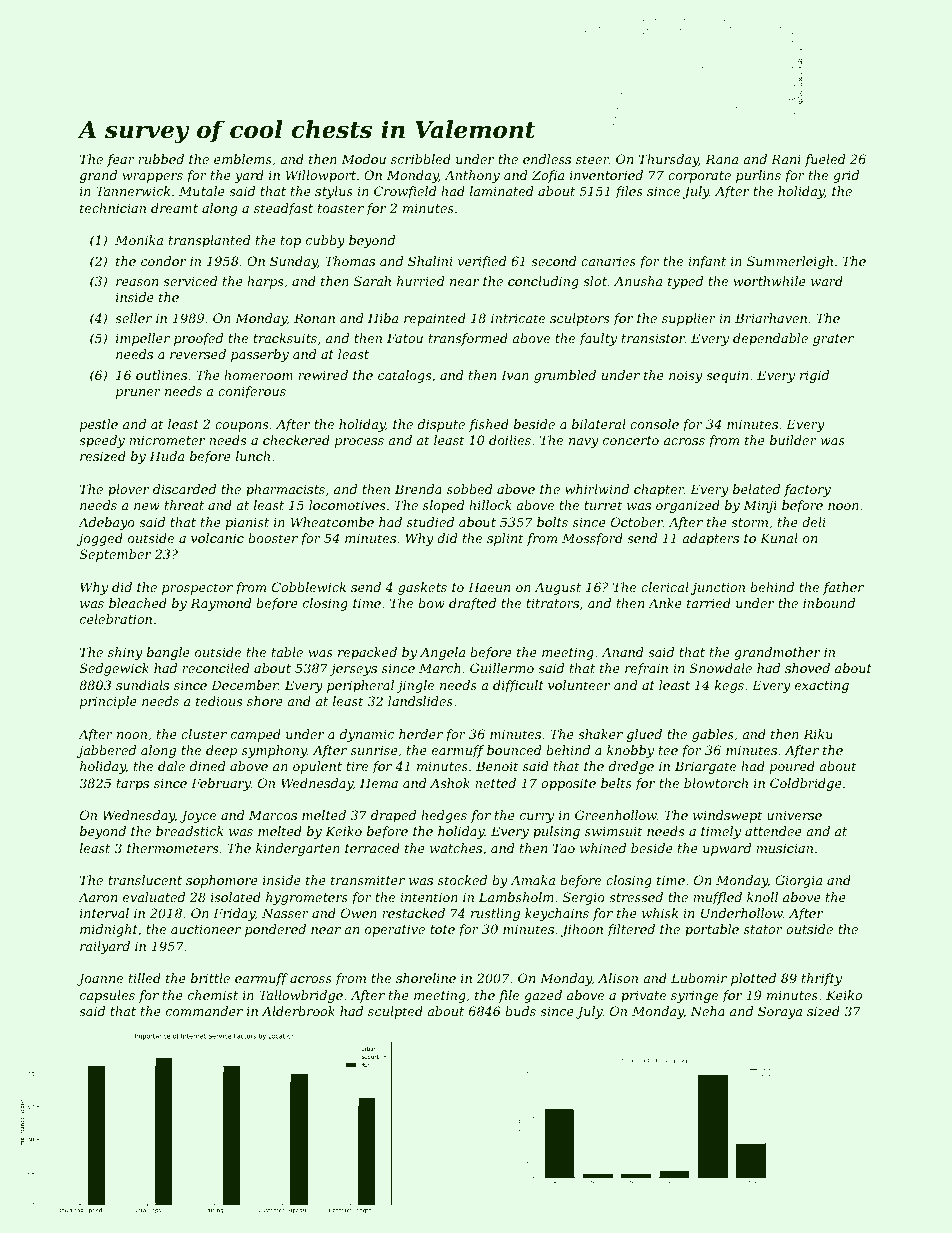 This document has height=1233, width=952. I want to click on pharmacists, so click(285, 490).
